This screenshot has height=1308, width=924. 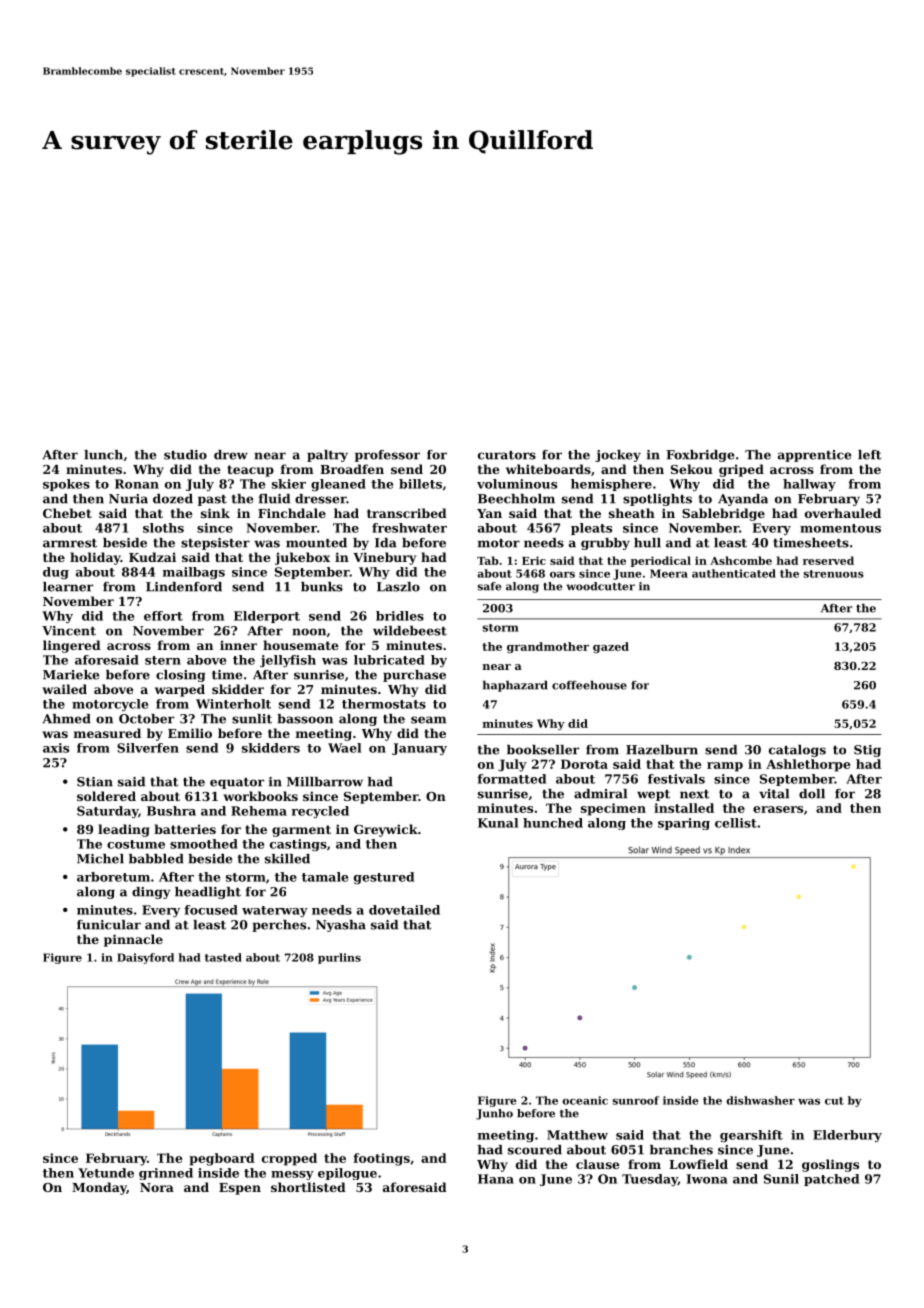 What do you see at coordinates (384, 704) in the screenshot?
I see `thermostats` at bounding box center [384, 704].
